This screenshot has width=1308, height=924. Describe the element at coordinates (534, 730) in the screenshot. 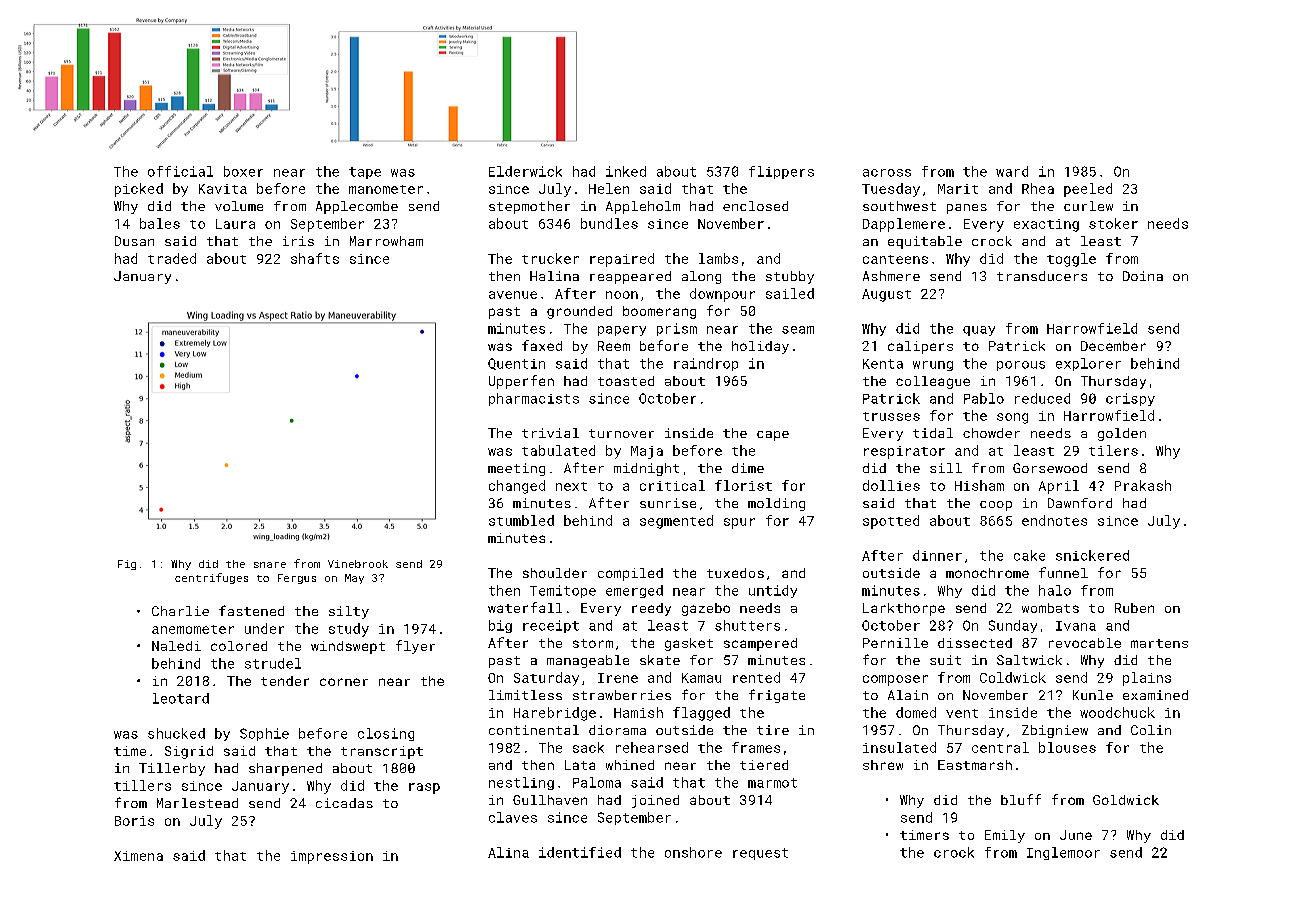

I see `continental` at that location.
